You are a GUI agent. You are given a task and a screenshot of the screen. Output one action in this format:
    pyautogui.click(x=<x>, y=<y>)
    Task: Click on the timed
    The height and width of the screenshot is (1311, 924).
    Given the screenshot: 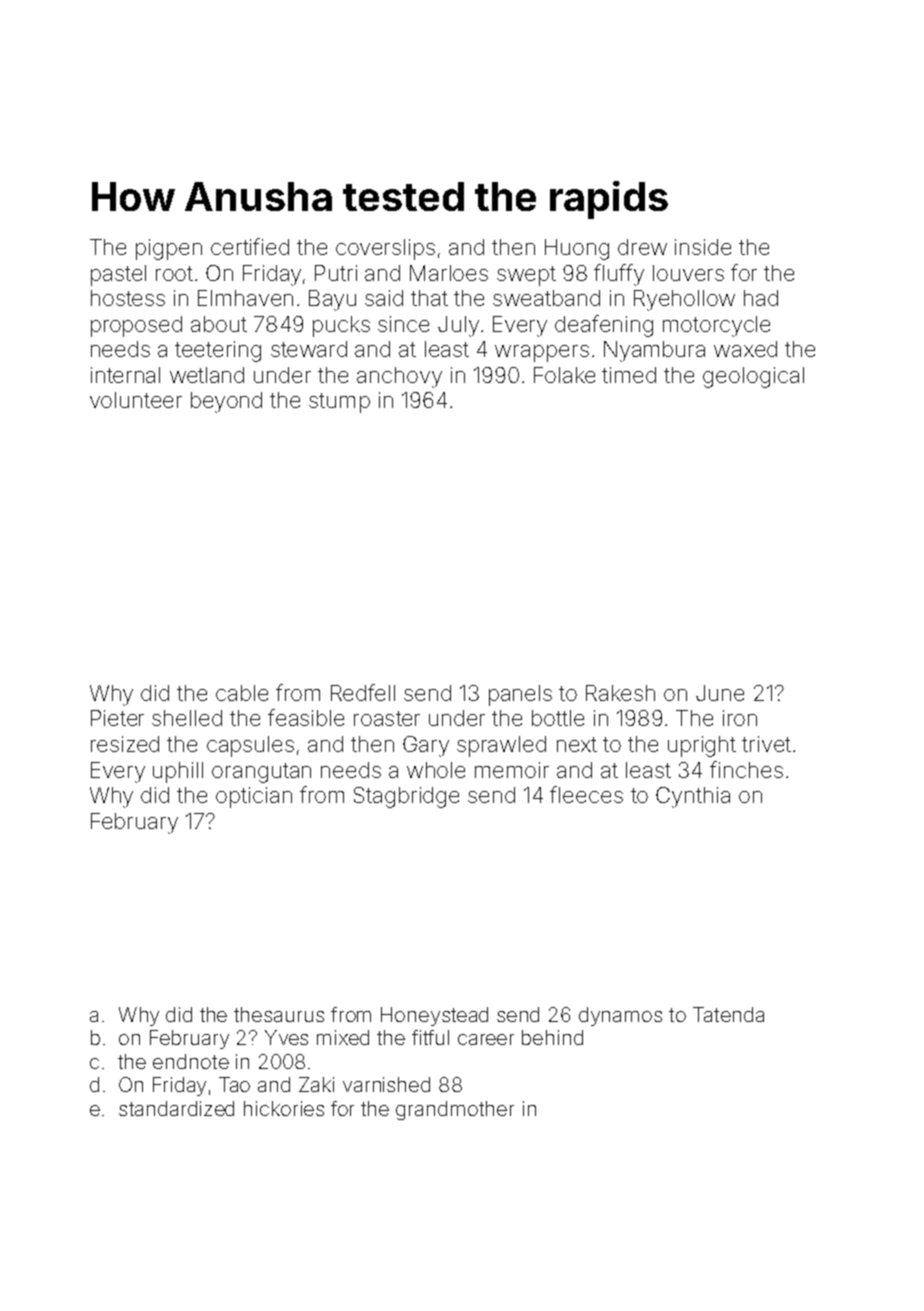 What is the action you would take?
    pyautogui.click(x=629, y=375)
